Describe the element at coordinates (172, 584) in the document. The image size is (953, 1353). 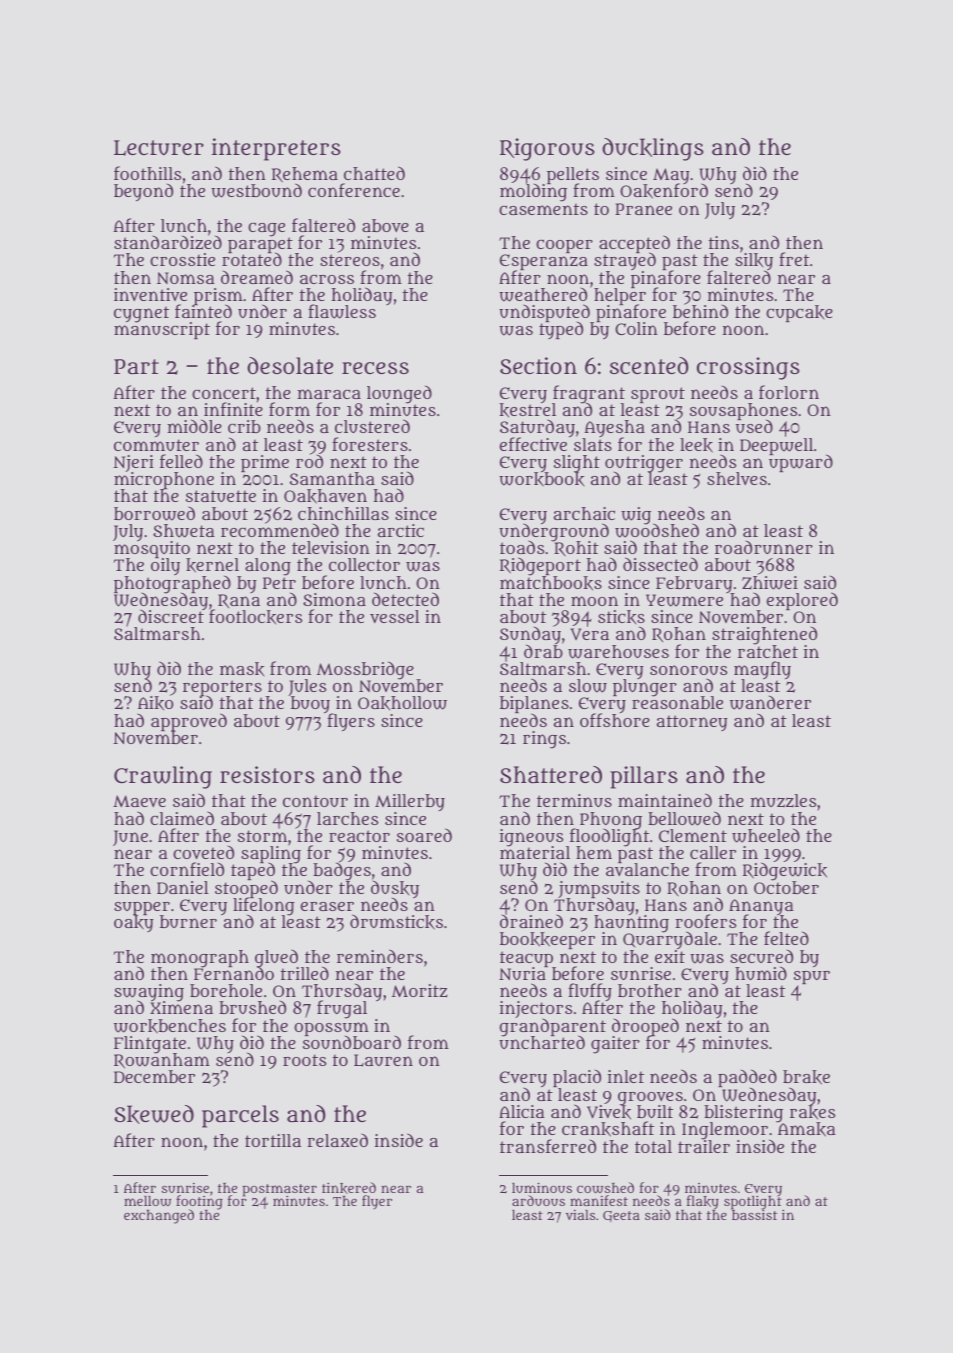
I see `photographed` at that location.
